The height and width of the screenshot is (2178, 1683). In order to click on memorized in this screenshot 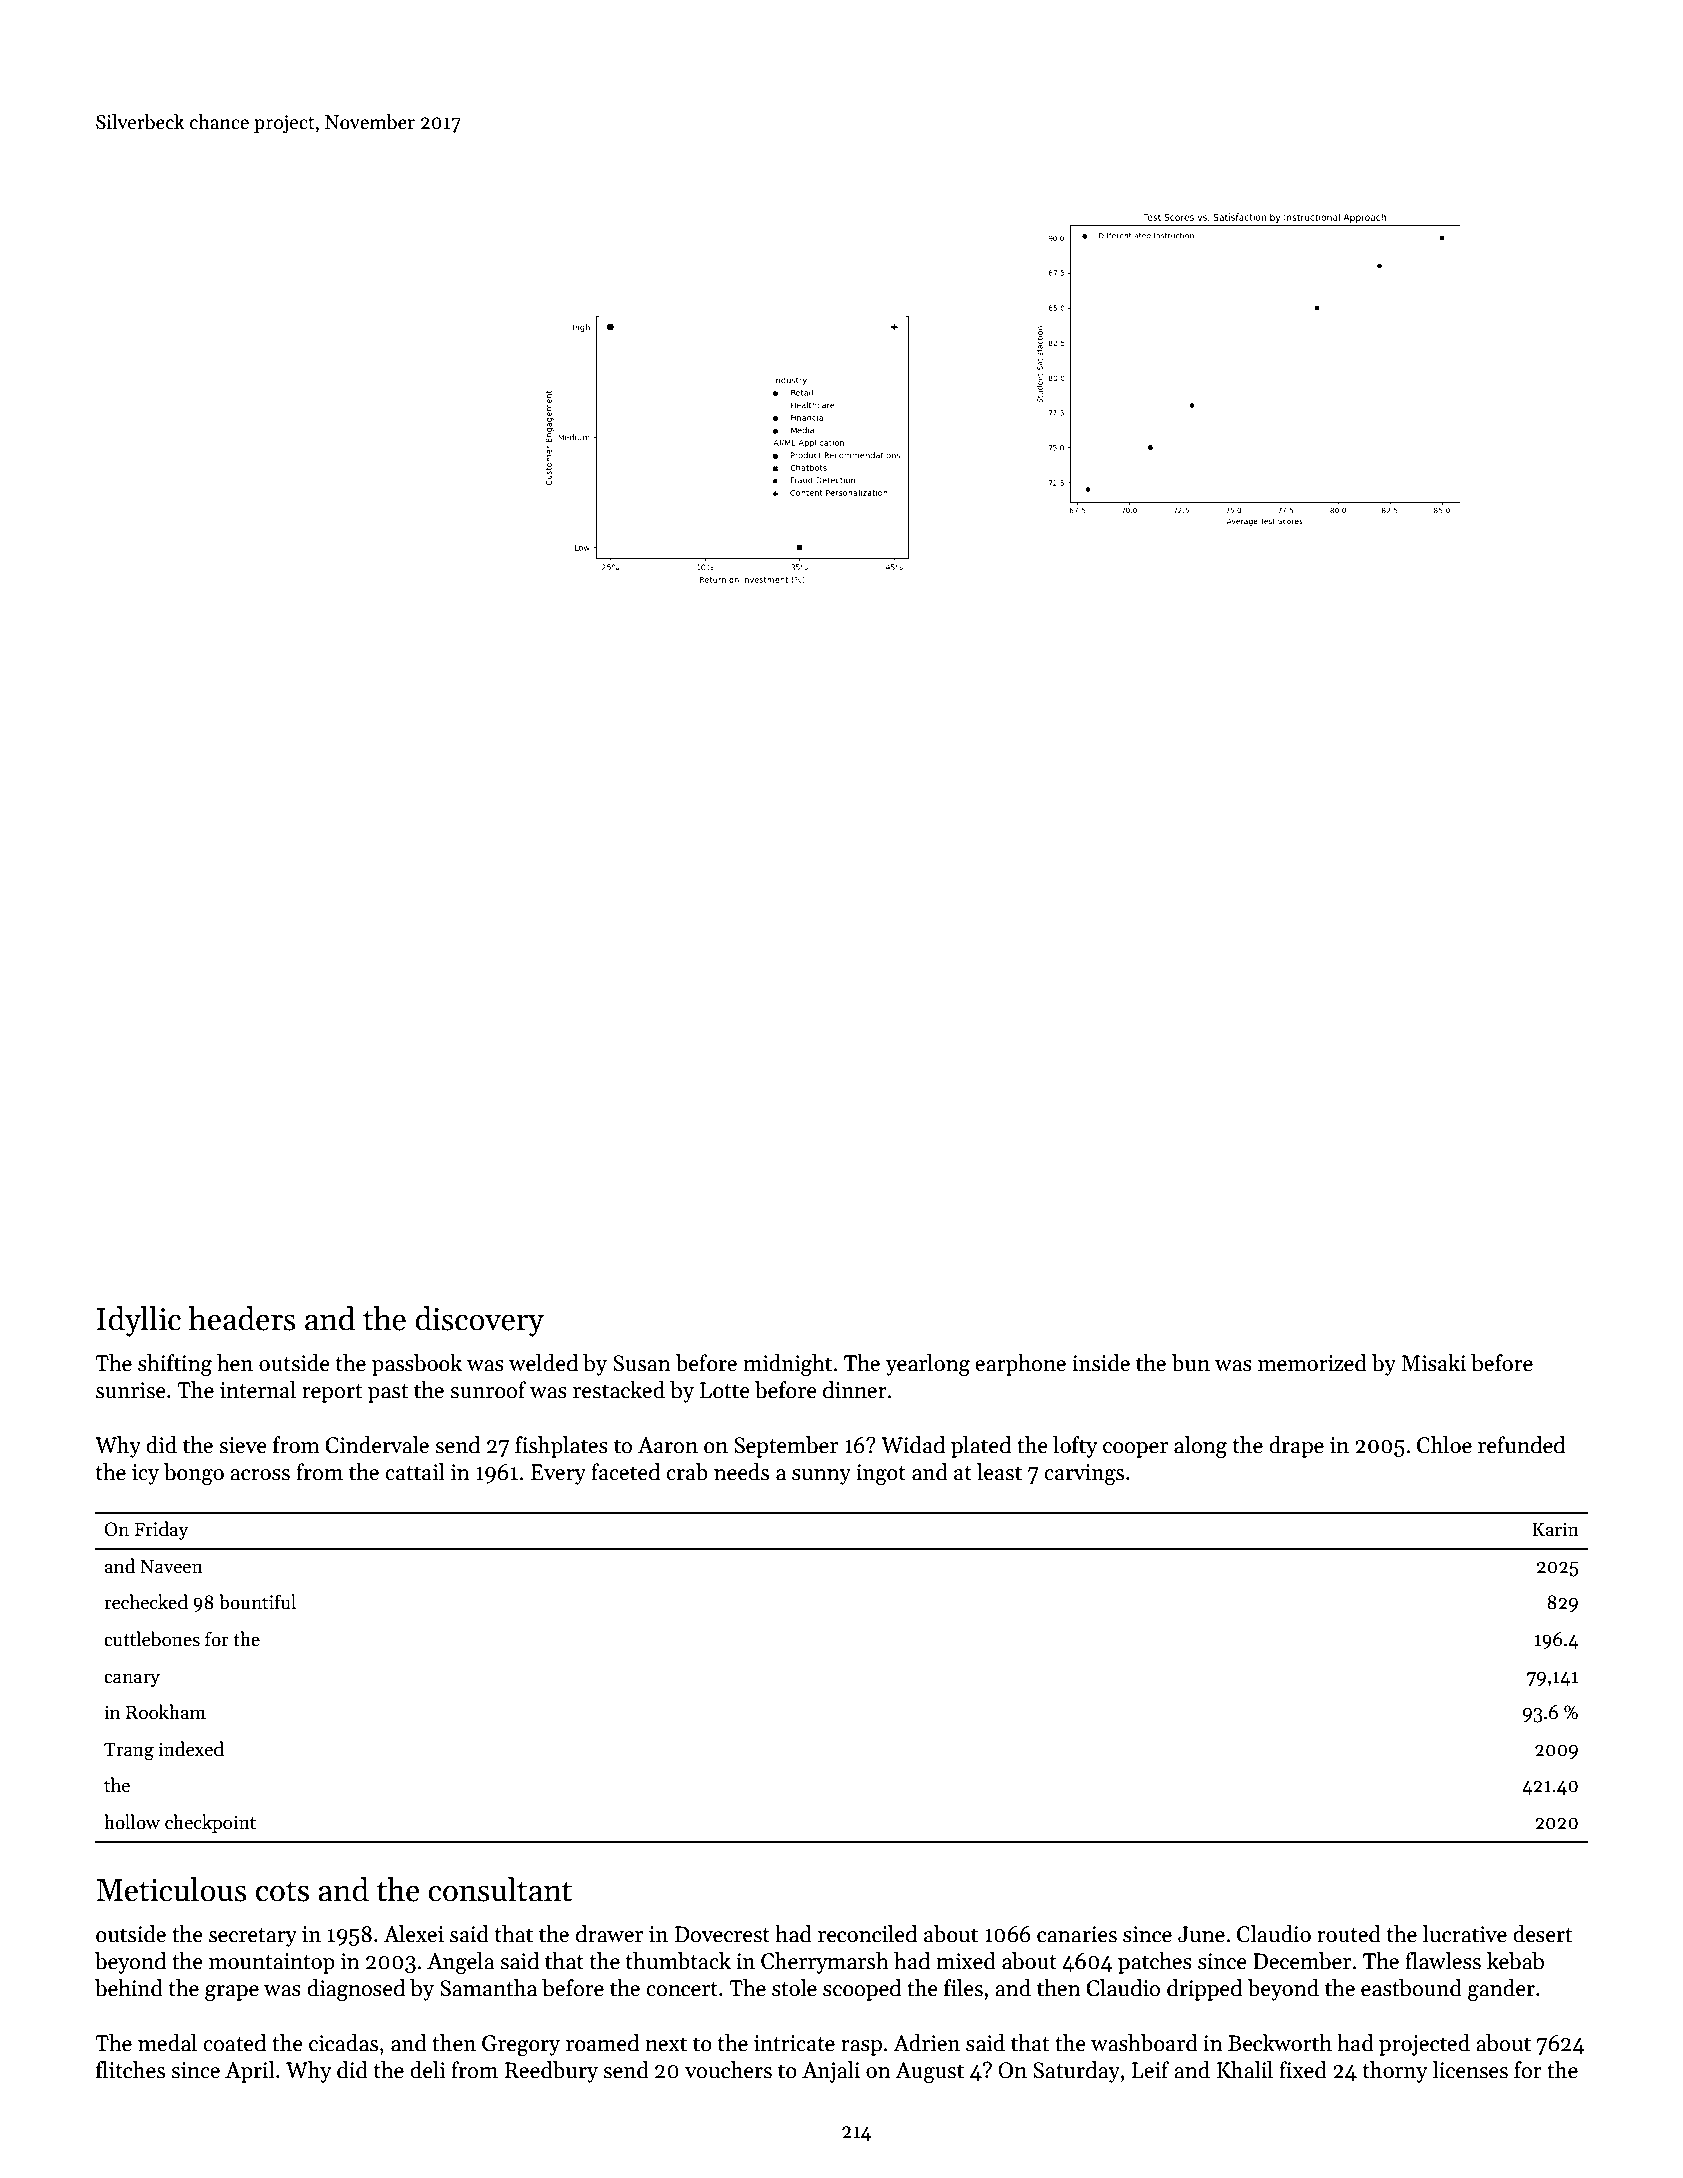, I will do `click(1312, 1363)`.
